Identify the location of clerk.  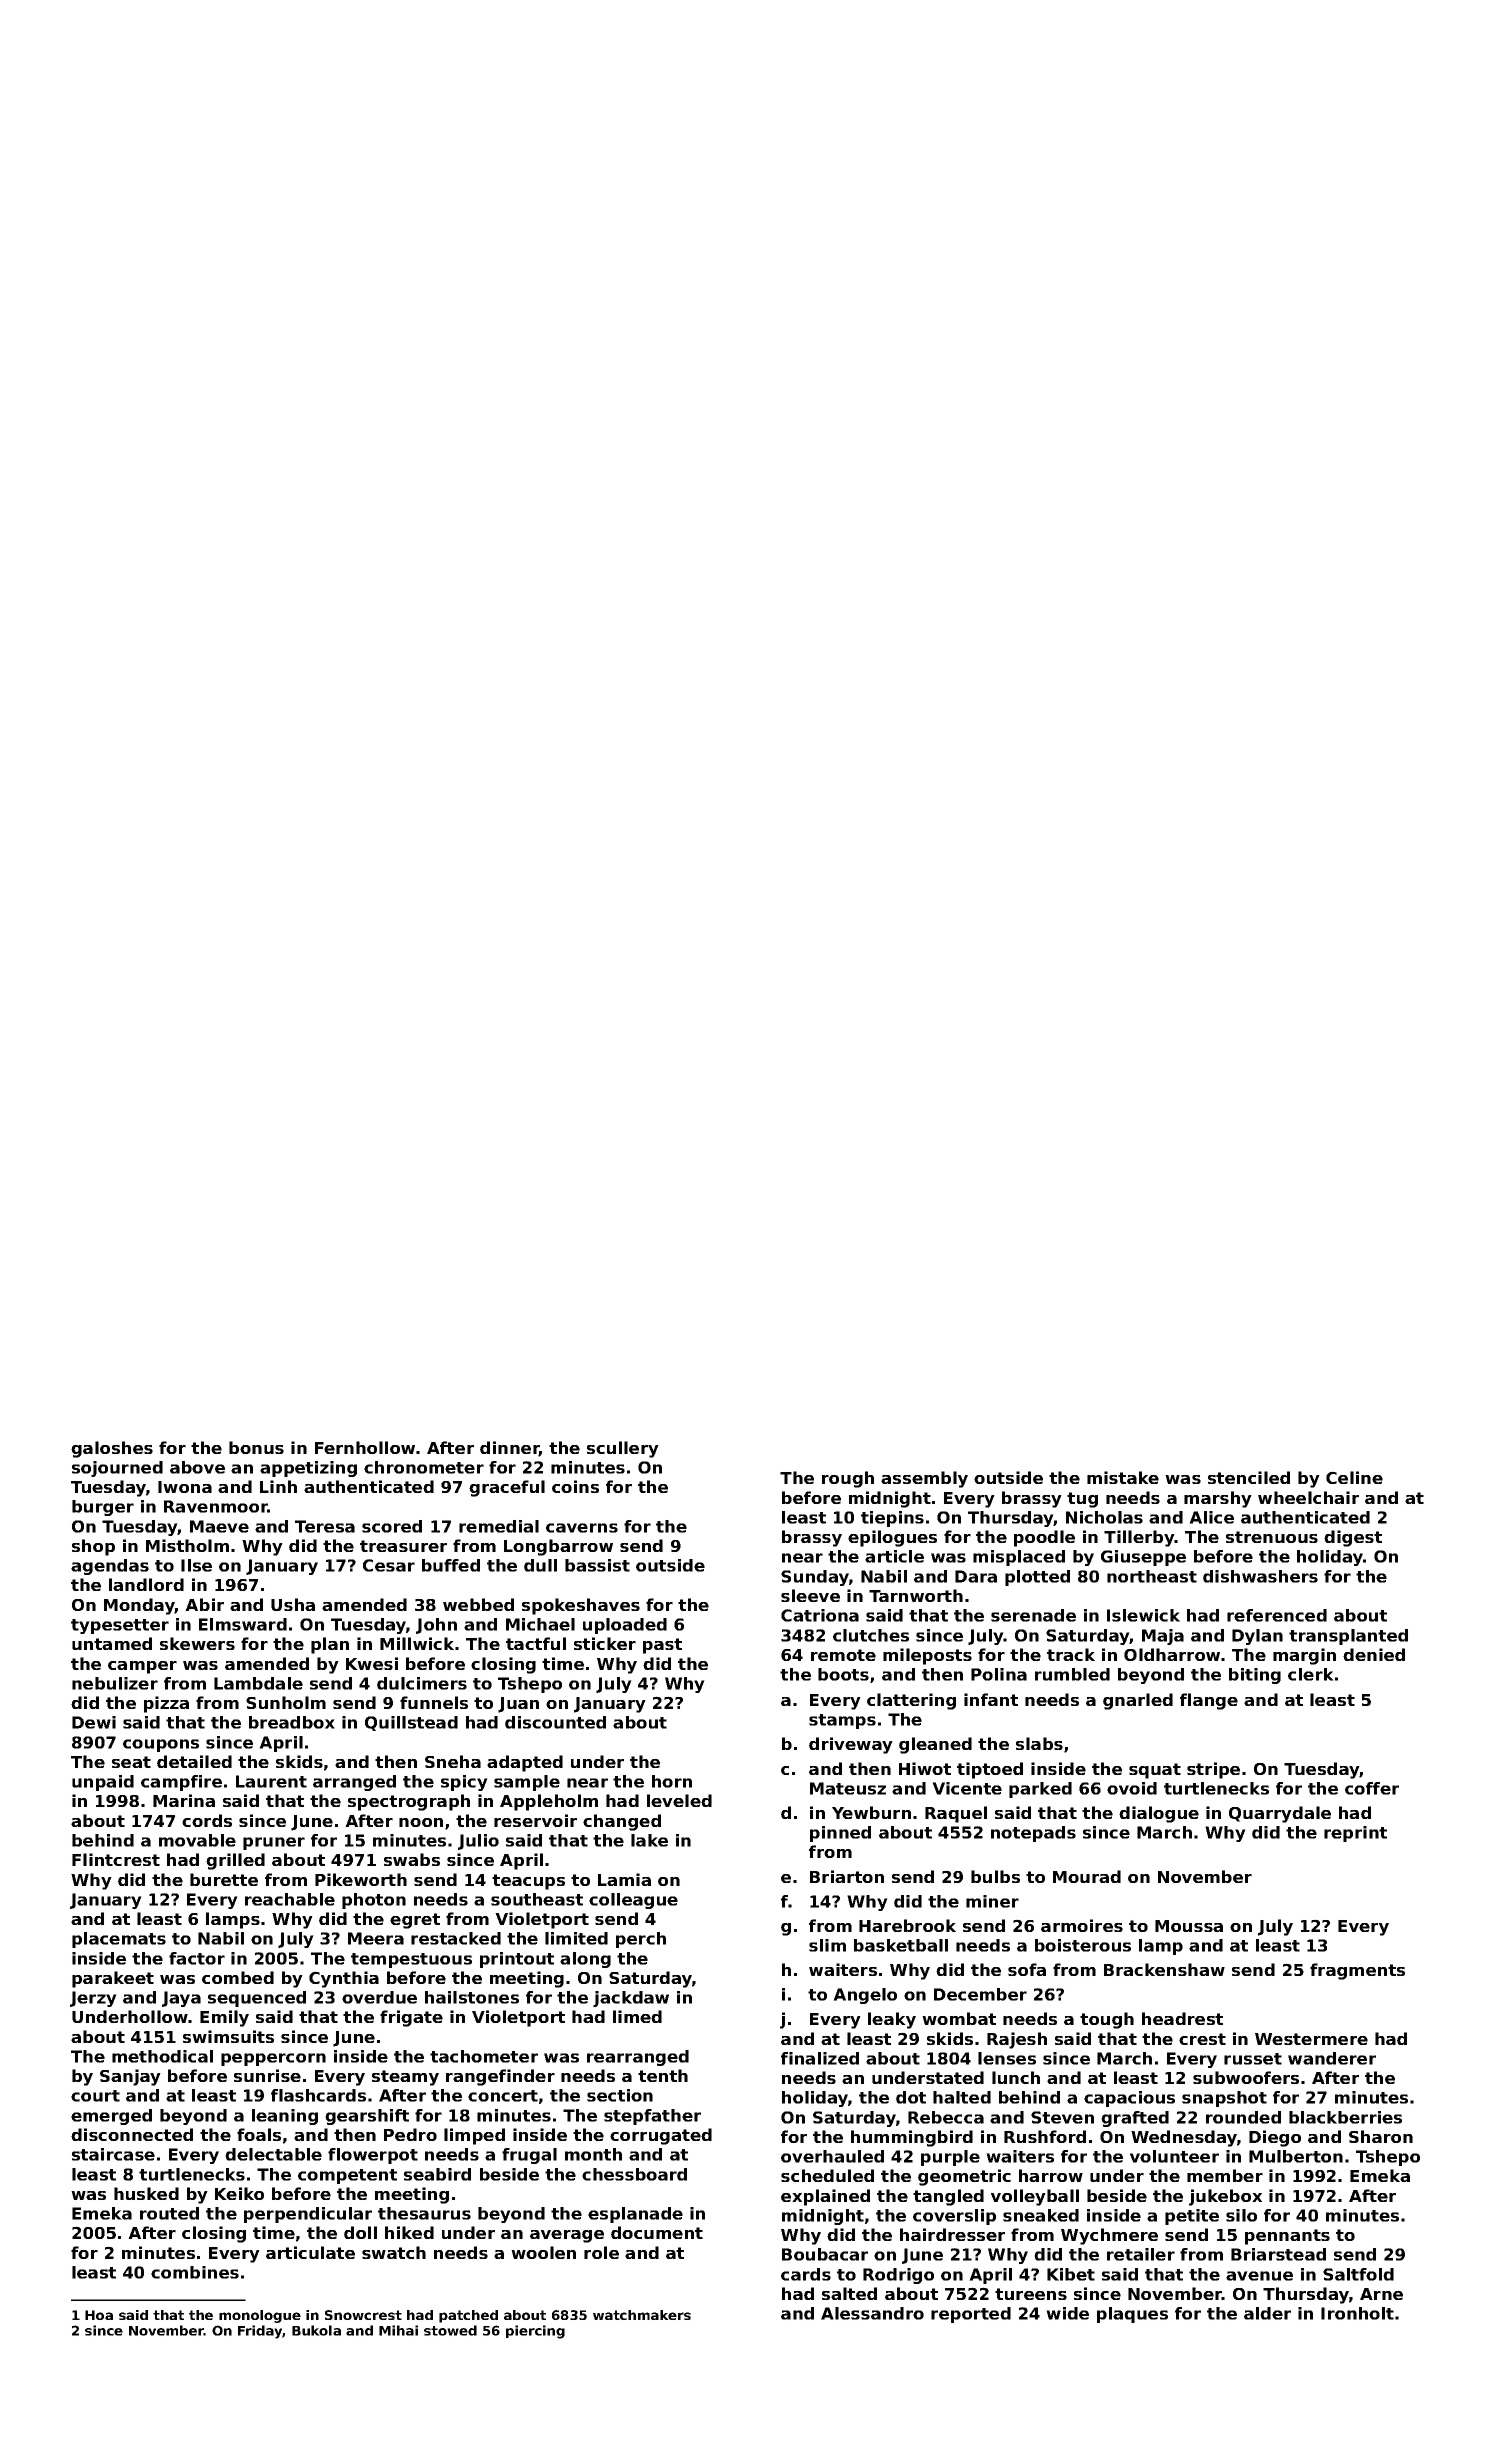
(1311, 1674).
